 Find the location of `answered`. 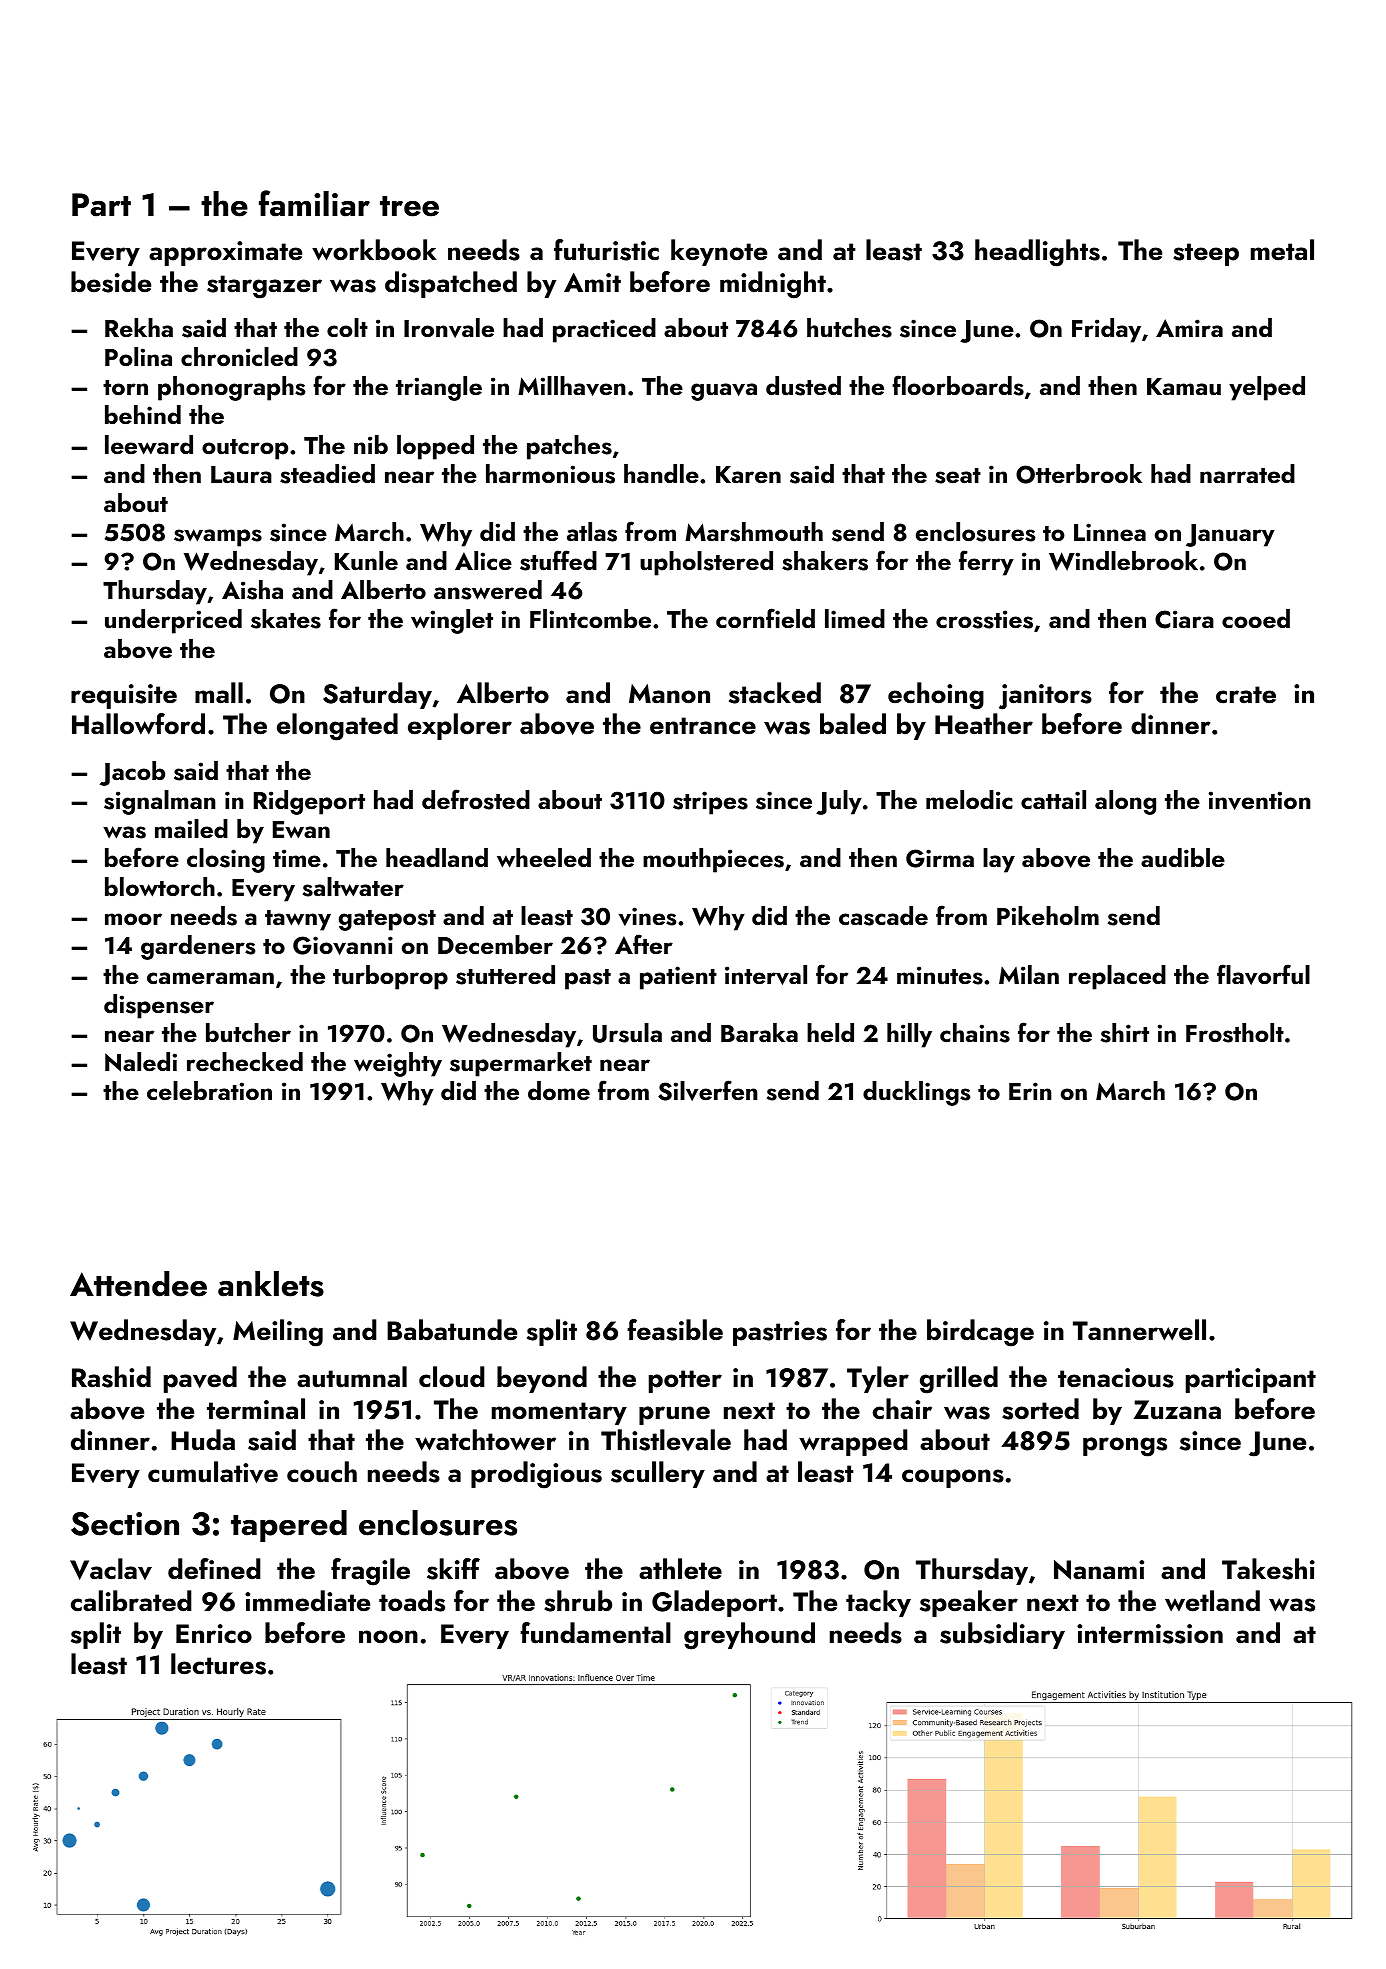

answered is located at coordinates (488, 590).
